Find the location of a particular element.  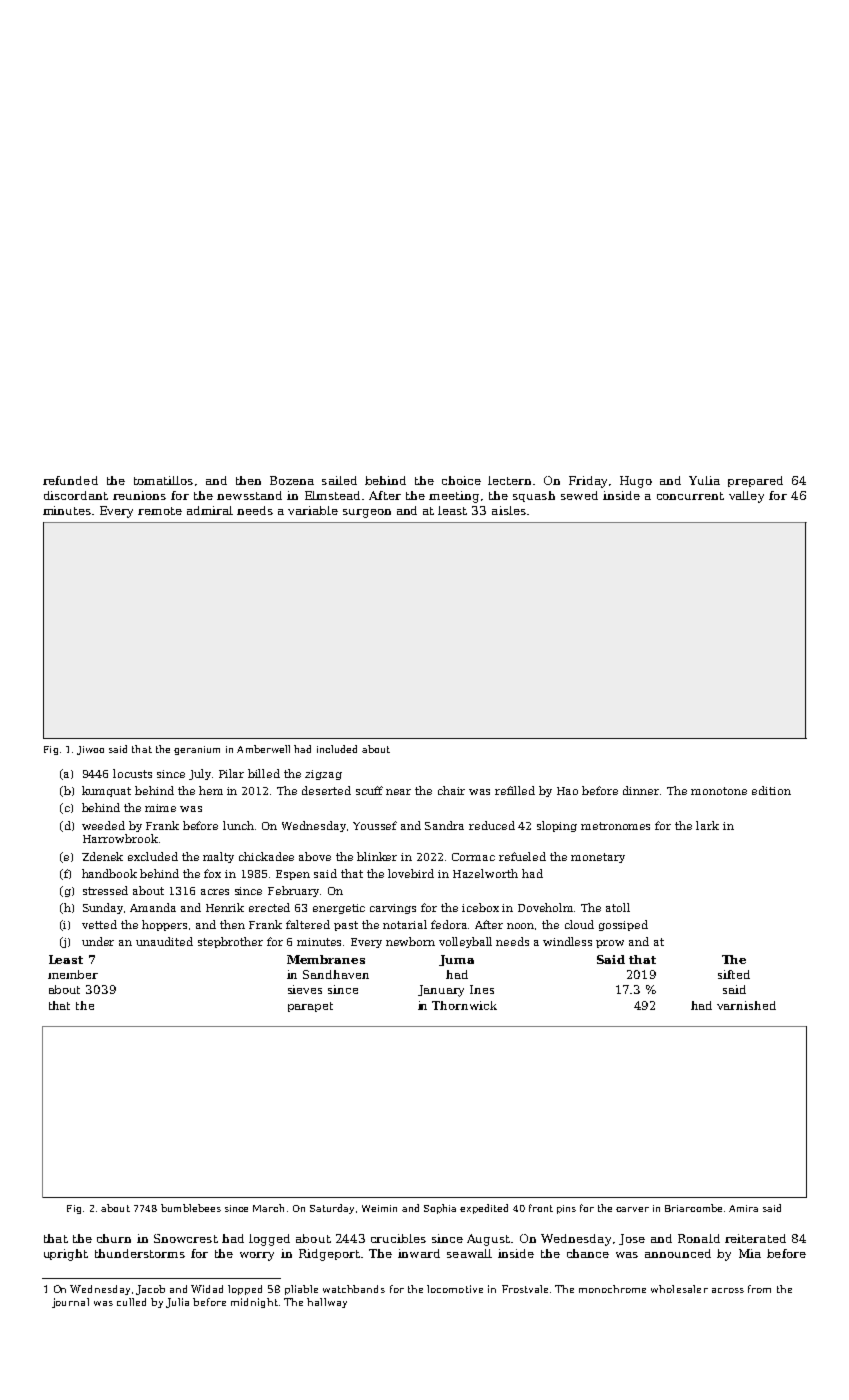

aisles is located at coordinates (509, 510).
